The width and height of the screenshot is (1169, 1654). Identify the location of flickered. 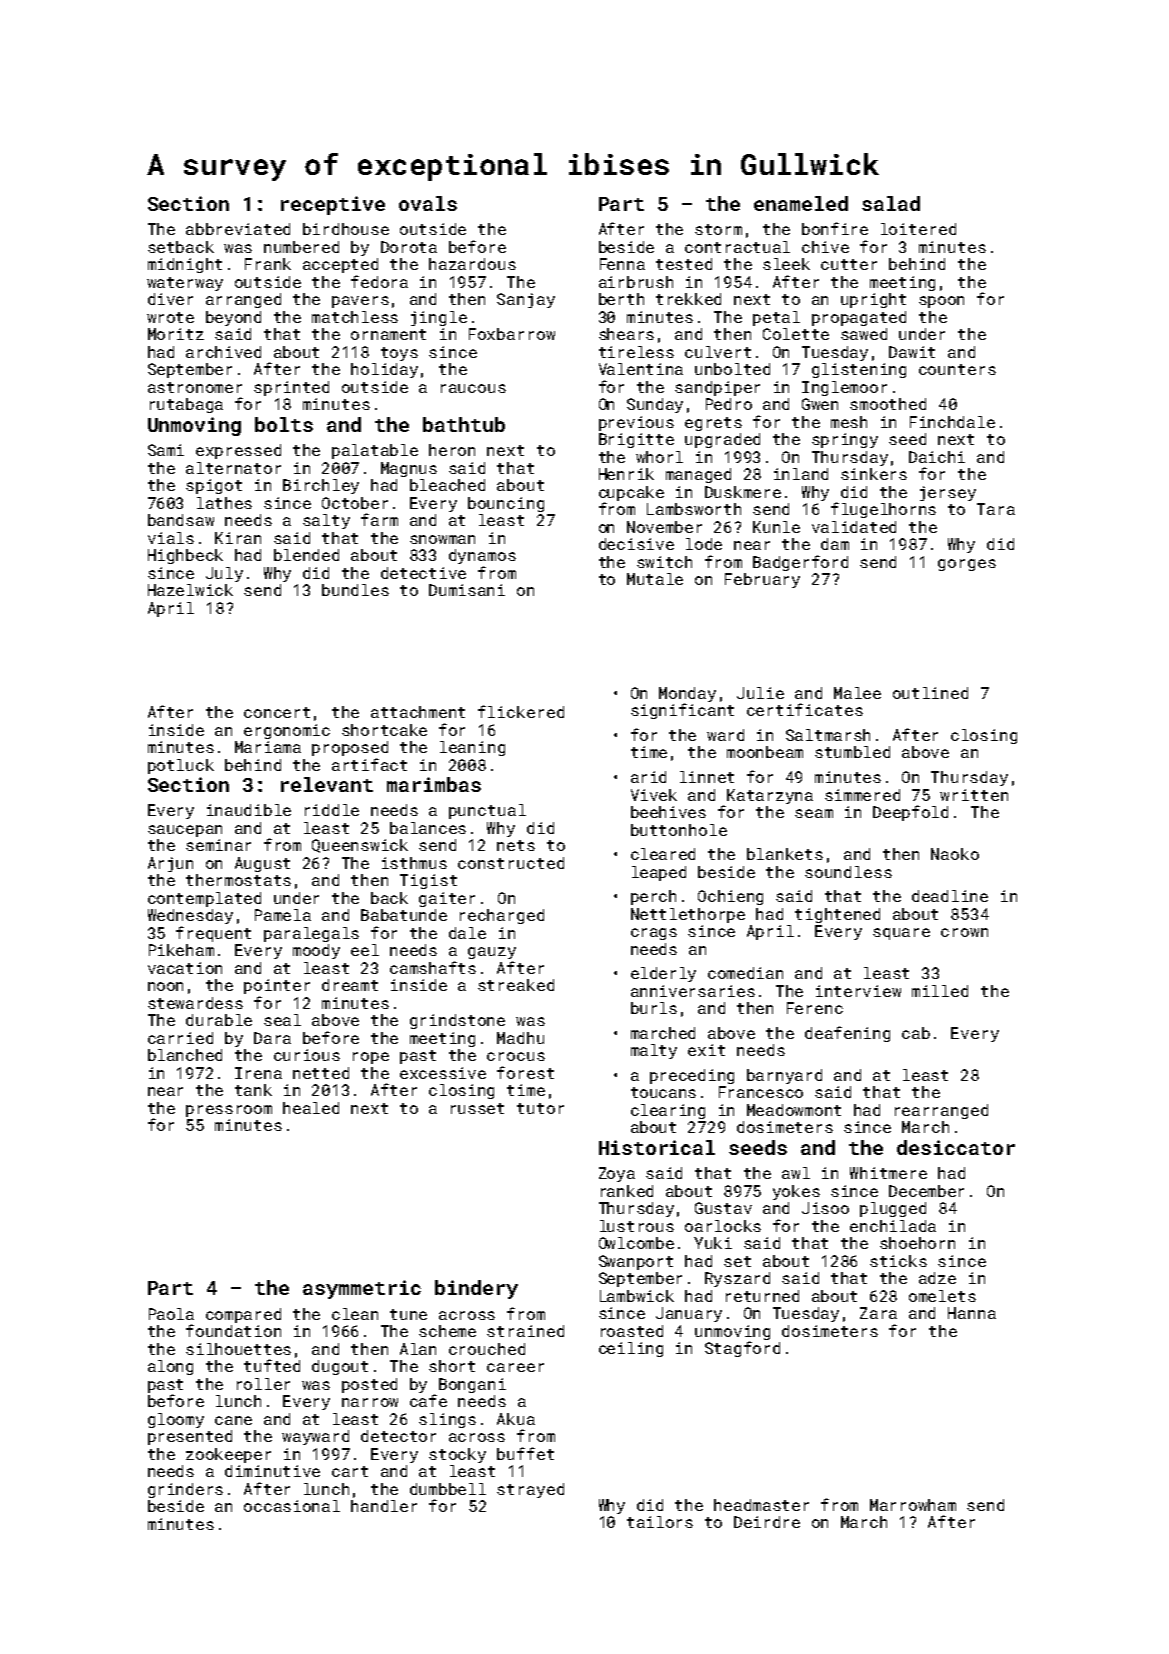
(521, 711).
